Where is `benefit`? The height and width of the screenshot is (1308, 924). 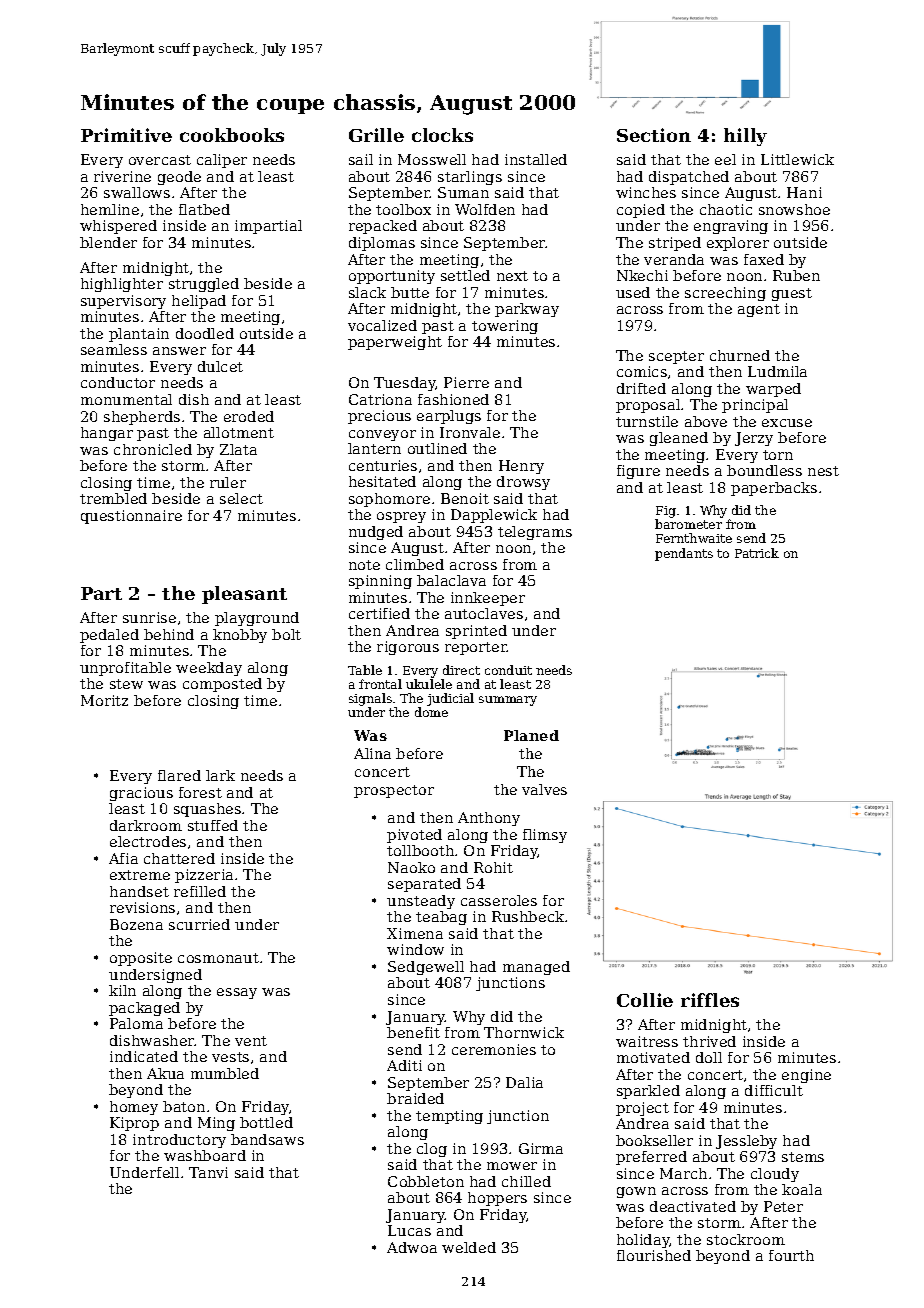
benefit is located at coordinates (413, 1032).
